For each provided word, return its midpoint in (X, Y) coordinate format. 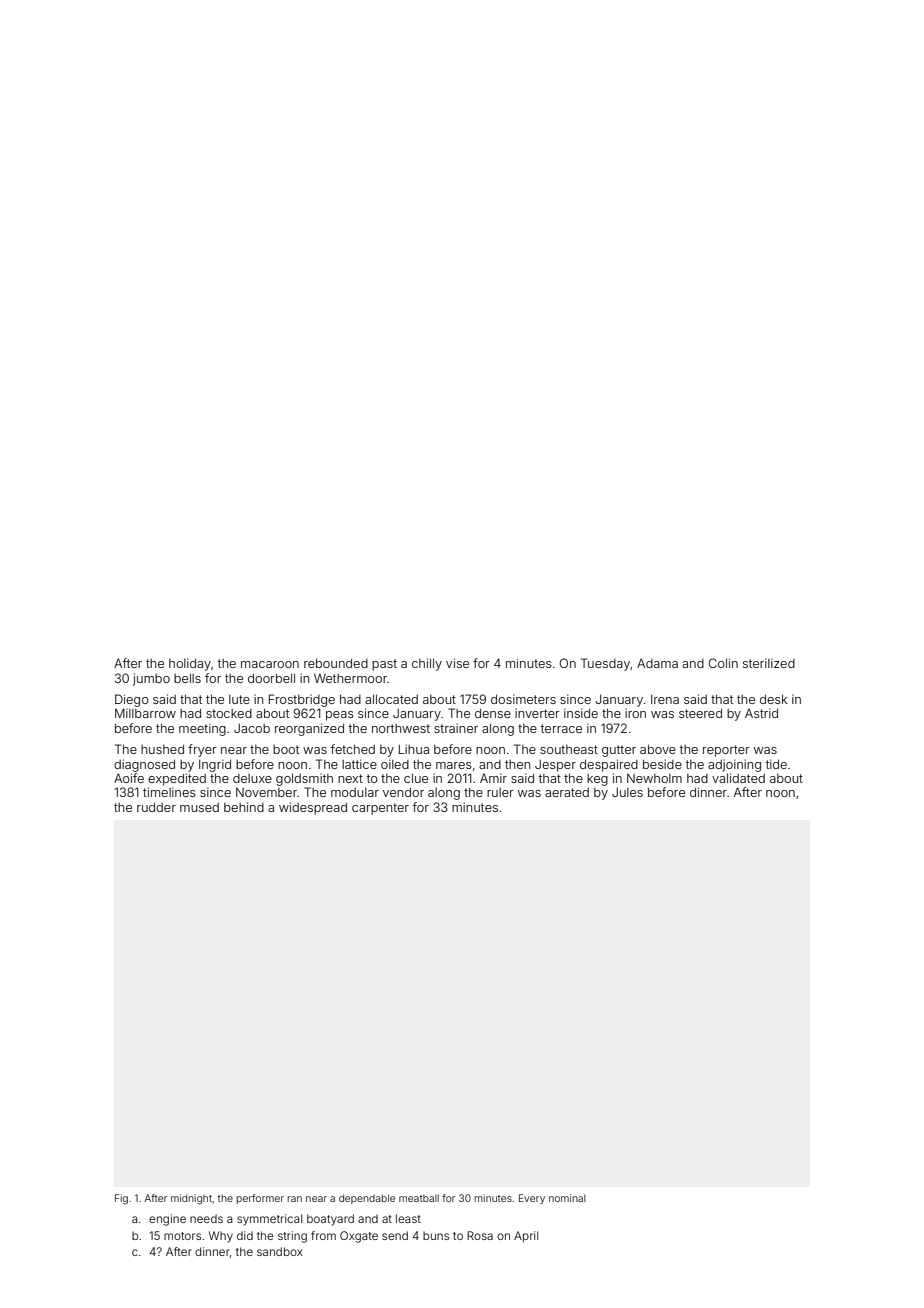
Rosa (480, 1235)
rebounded (336, 663)
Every (532, 1199)
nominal (567, 1198)
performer (260, 1199)
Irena (665, 699)
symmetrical (269, 1220)
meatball (419, 1198)
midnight (191, 1199)
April (526, 1237)
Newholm (654, 778)
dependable (367, 1199)
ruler (500, 792)
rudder (156, 807)
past (384, 665)
